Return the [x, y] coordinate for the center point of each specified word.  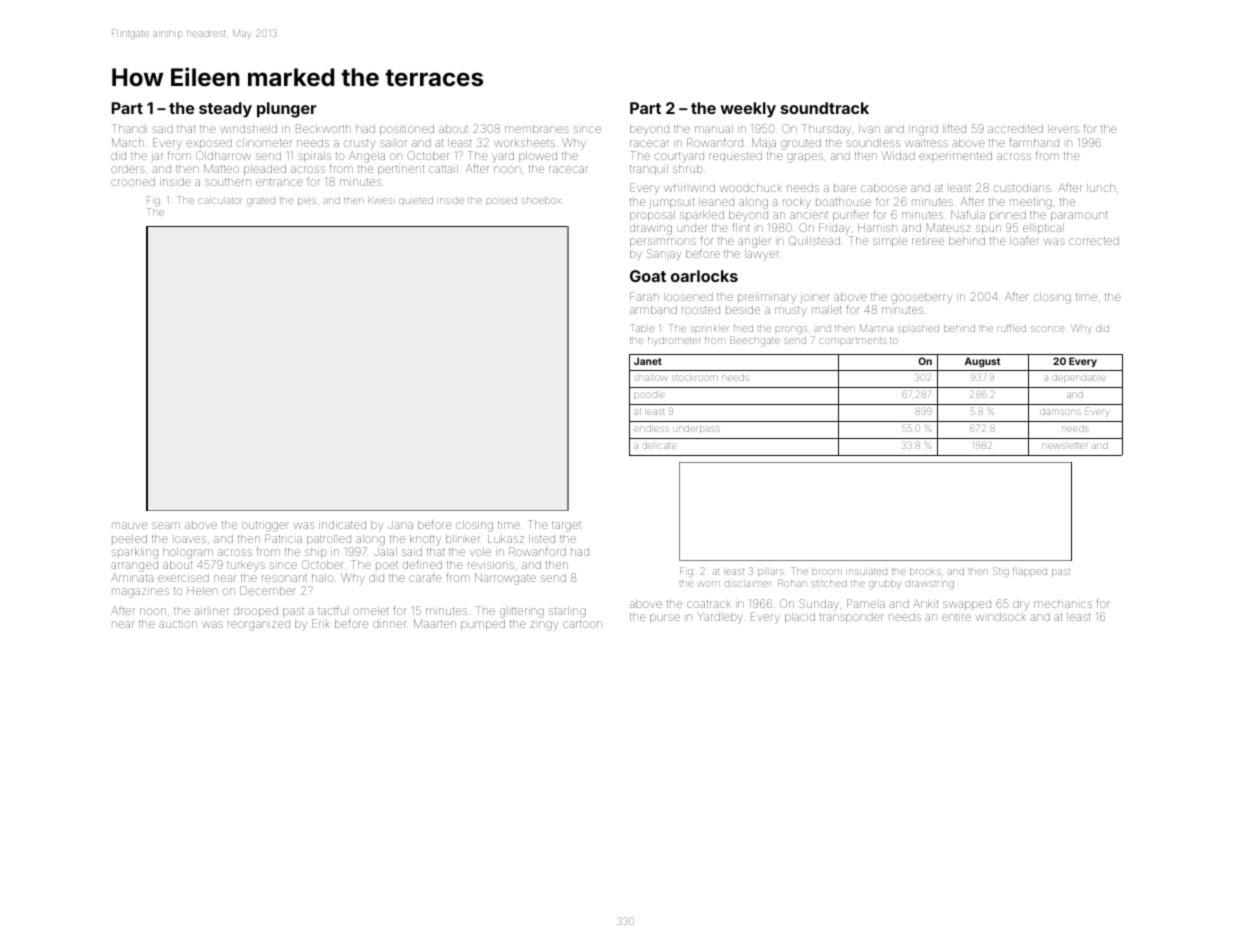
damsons [1061, 412]
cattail [443, 169]
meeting [1031, 203]
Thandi [129, 128]
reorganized [259, 626]
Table [642, 328]
